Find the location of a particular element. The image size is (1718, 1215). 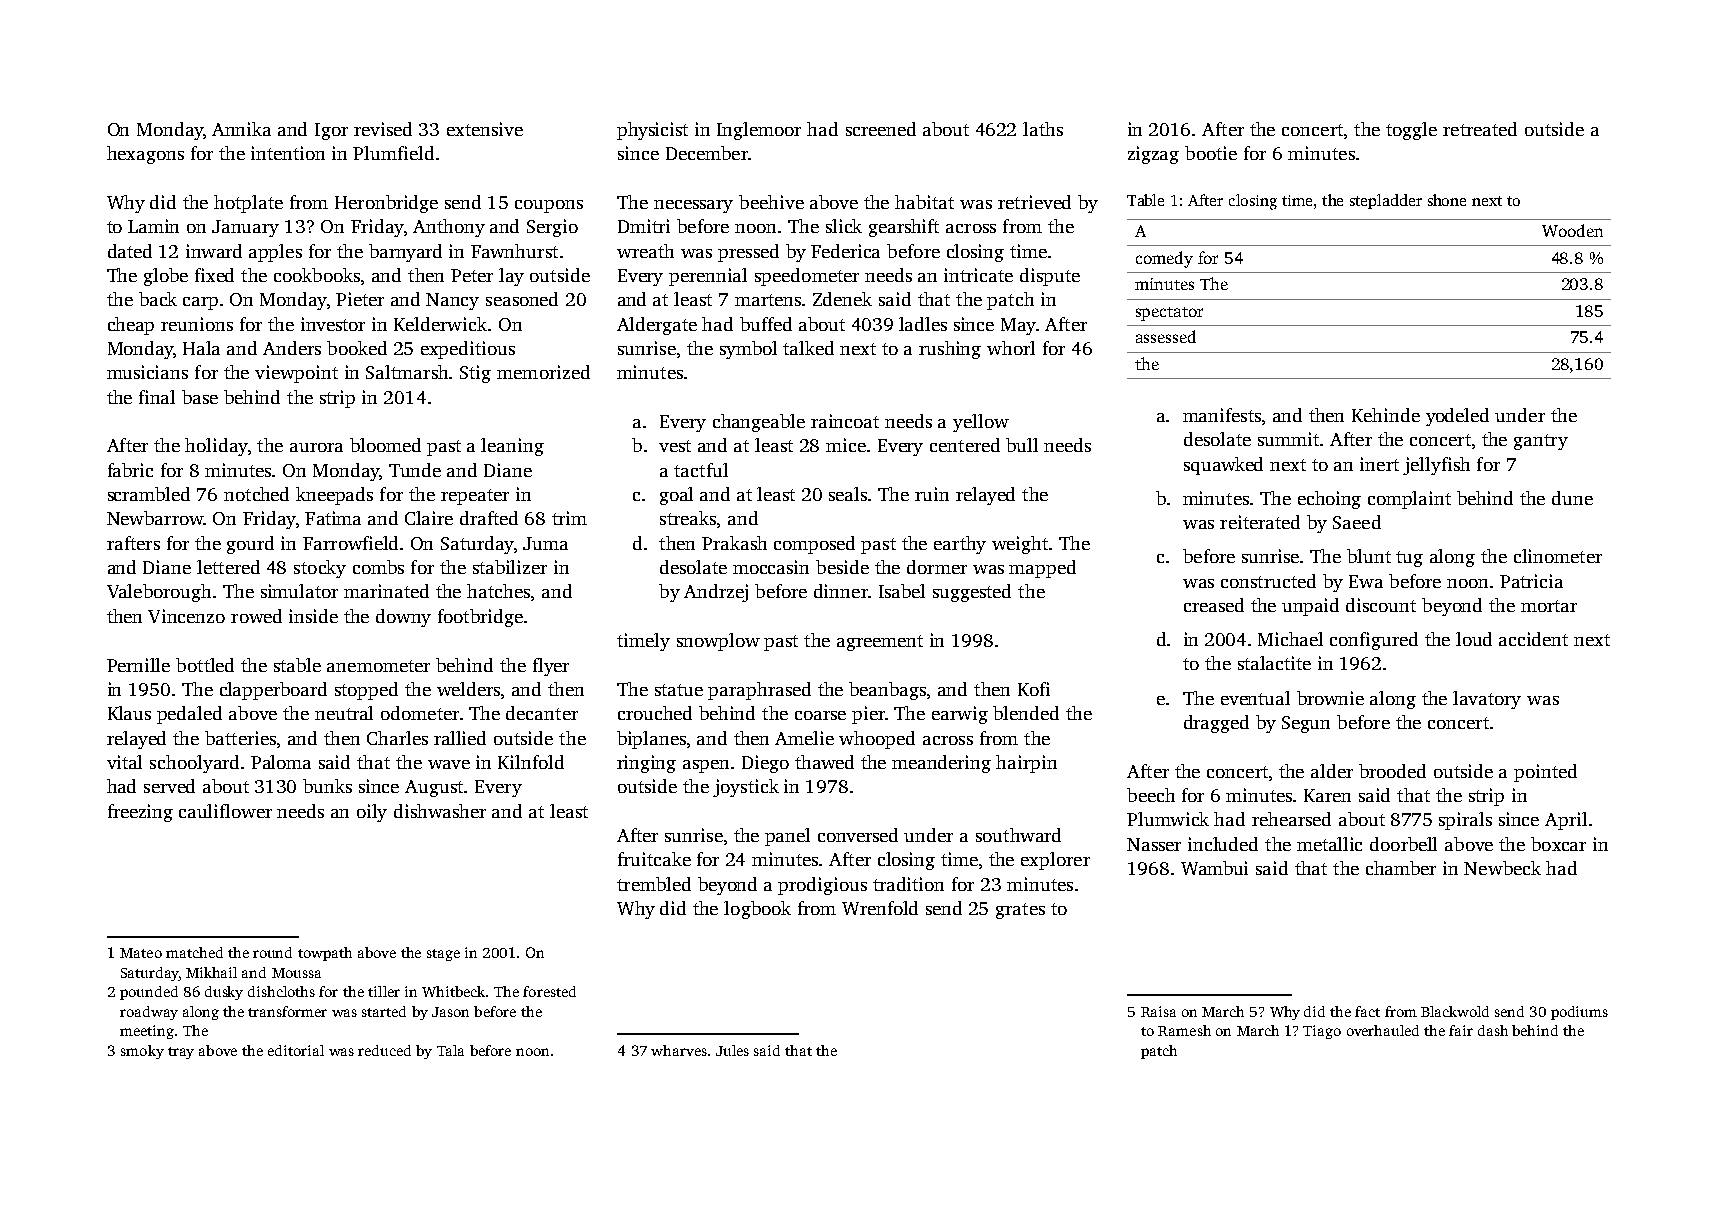

eventual is located at coordinates (1255, 698).
